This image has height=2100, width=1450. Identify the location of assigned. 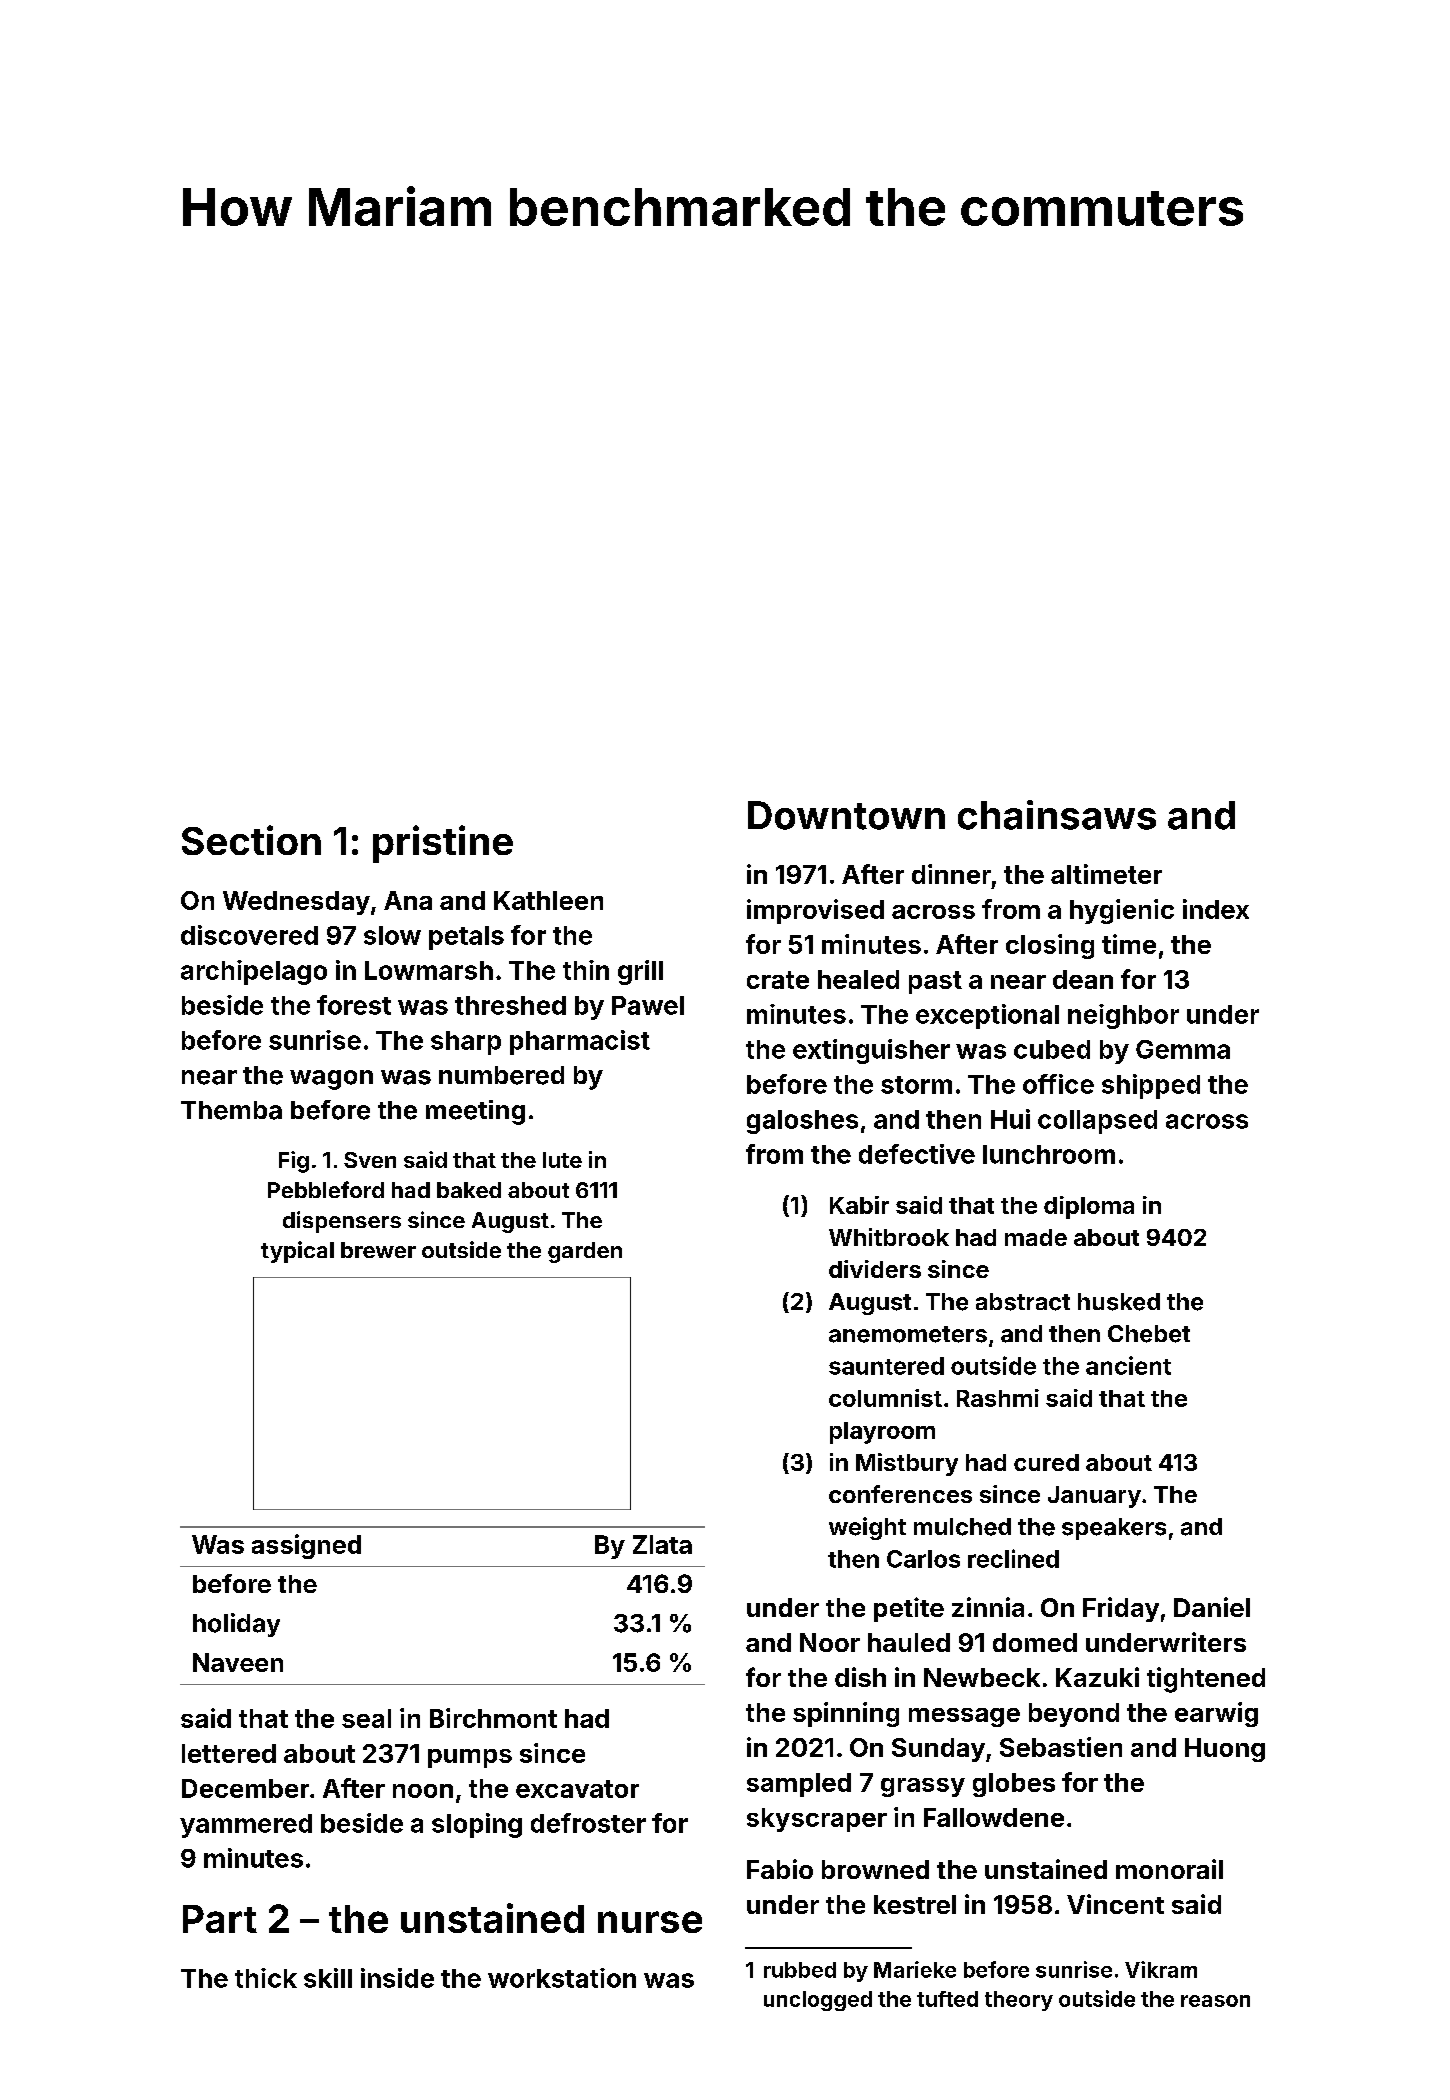
(306, 1546).
